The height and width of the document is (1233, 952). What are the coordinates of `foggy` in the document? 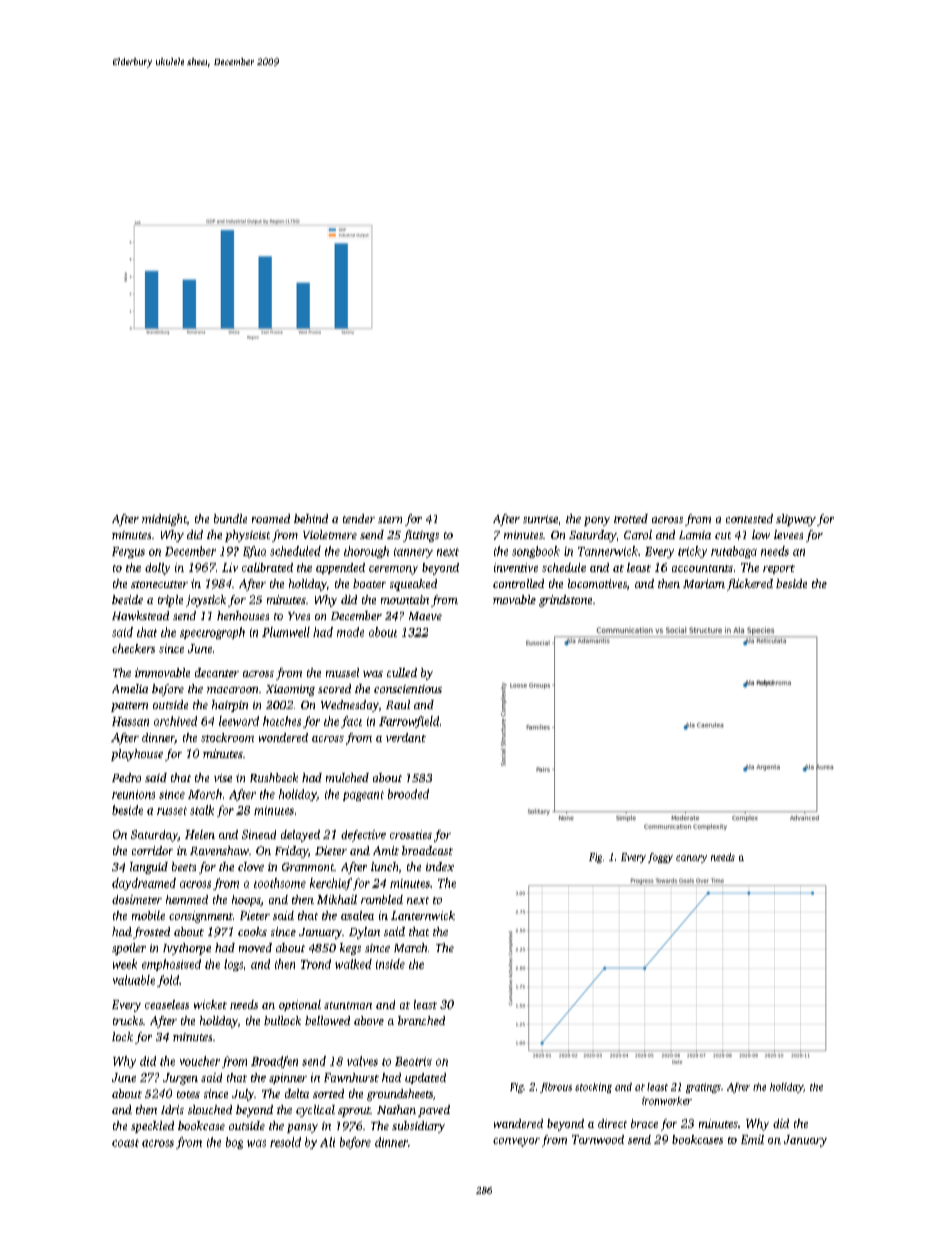 It's located at (660, 858).
